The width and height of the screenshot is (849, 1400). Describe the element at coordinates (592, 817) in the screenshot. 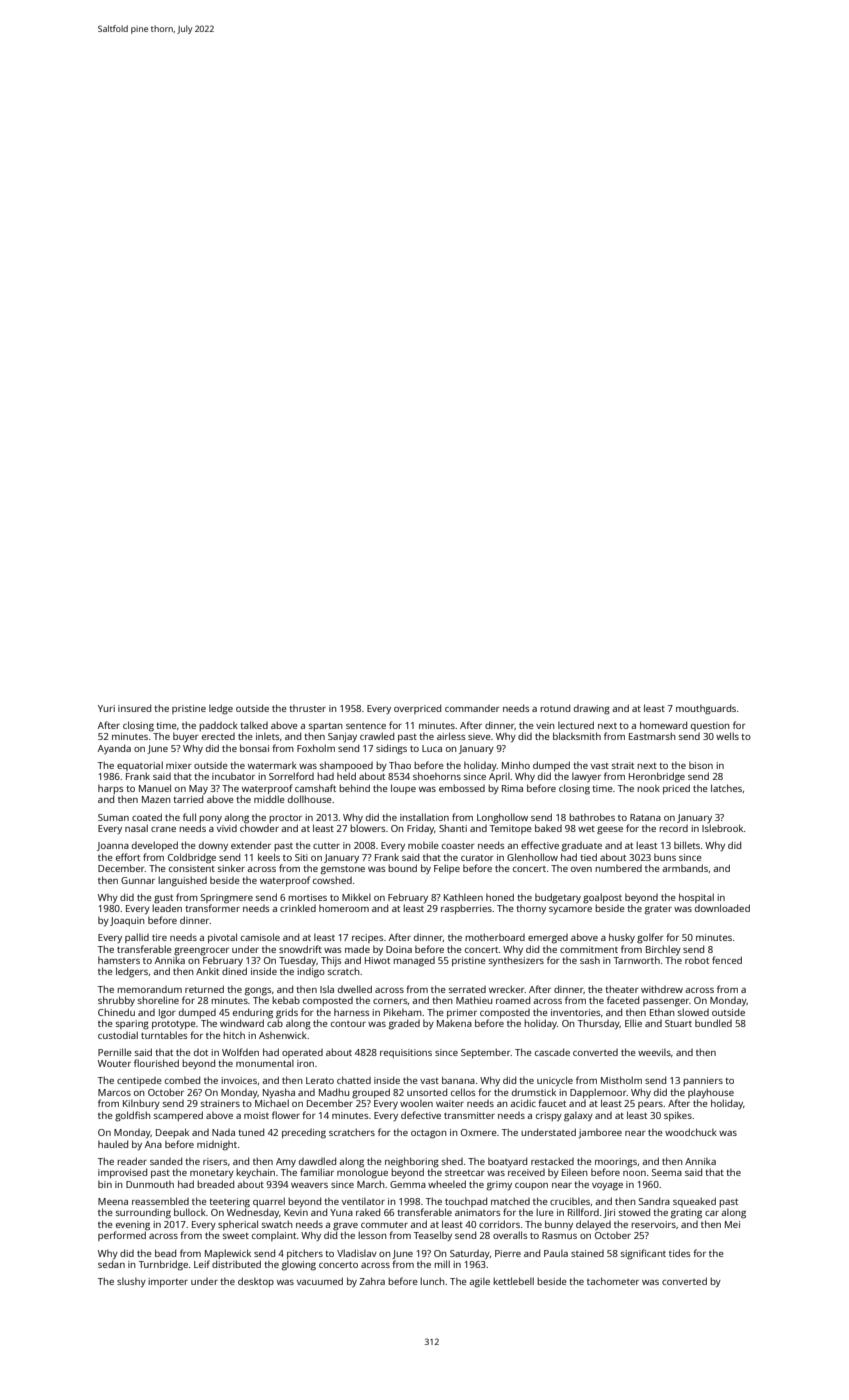

I see `bathrobes` at that location.
